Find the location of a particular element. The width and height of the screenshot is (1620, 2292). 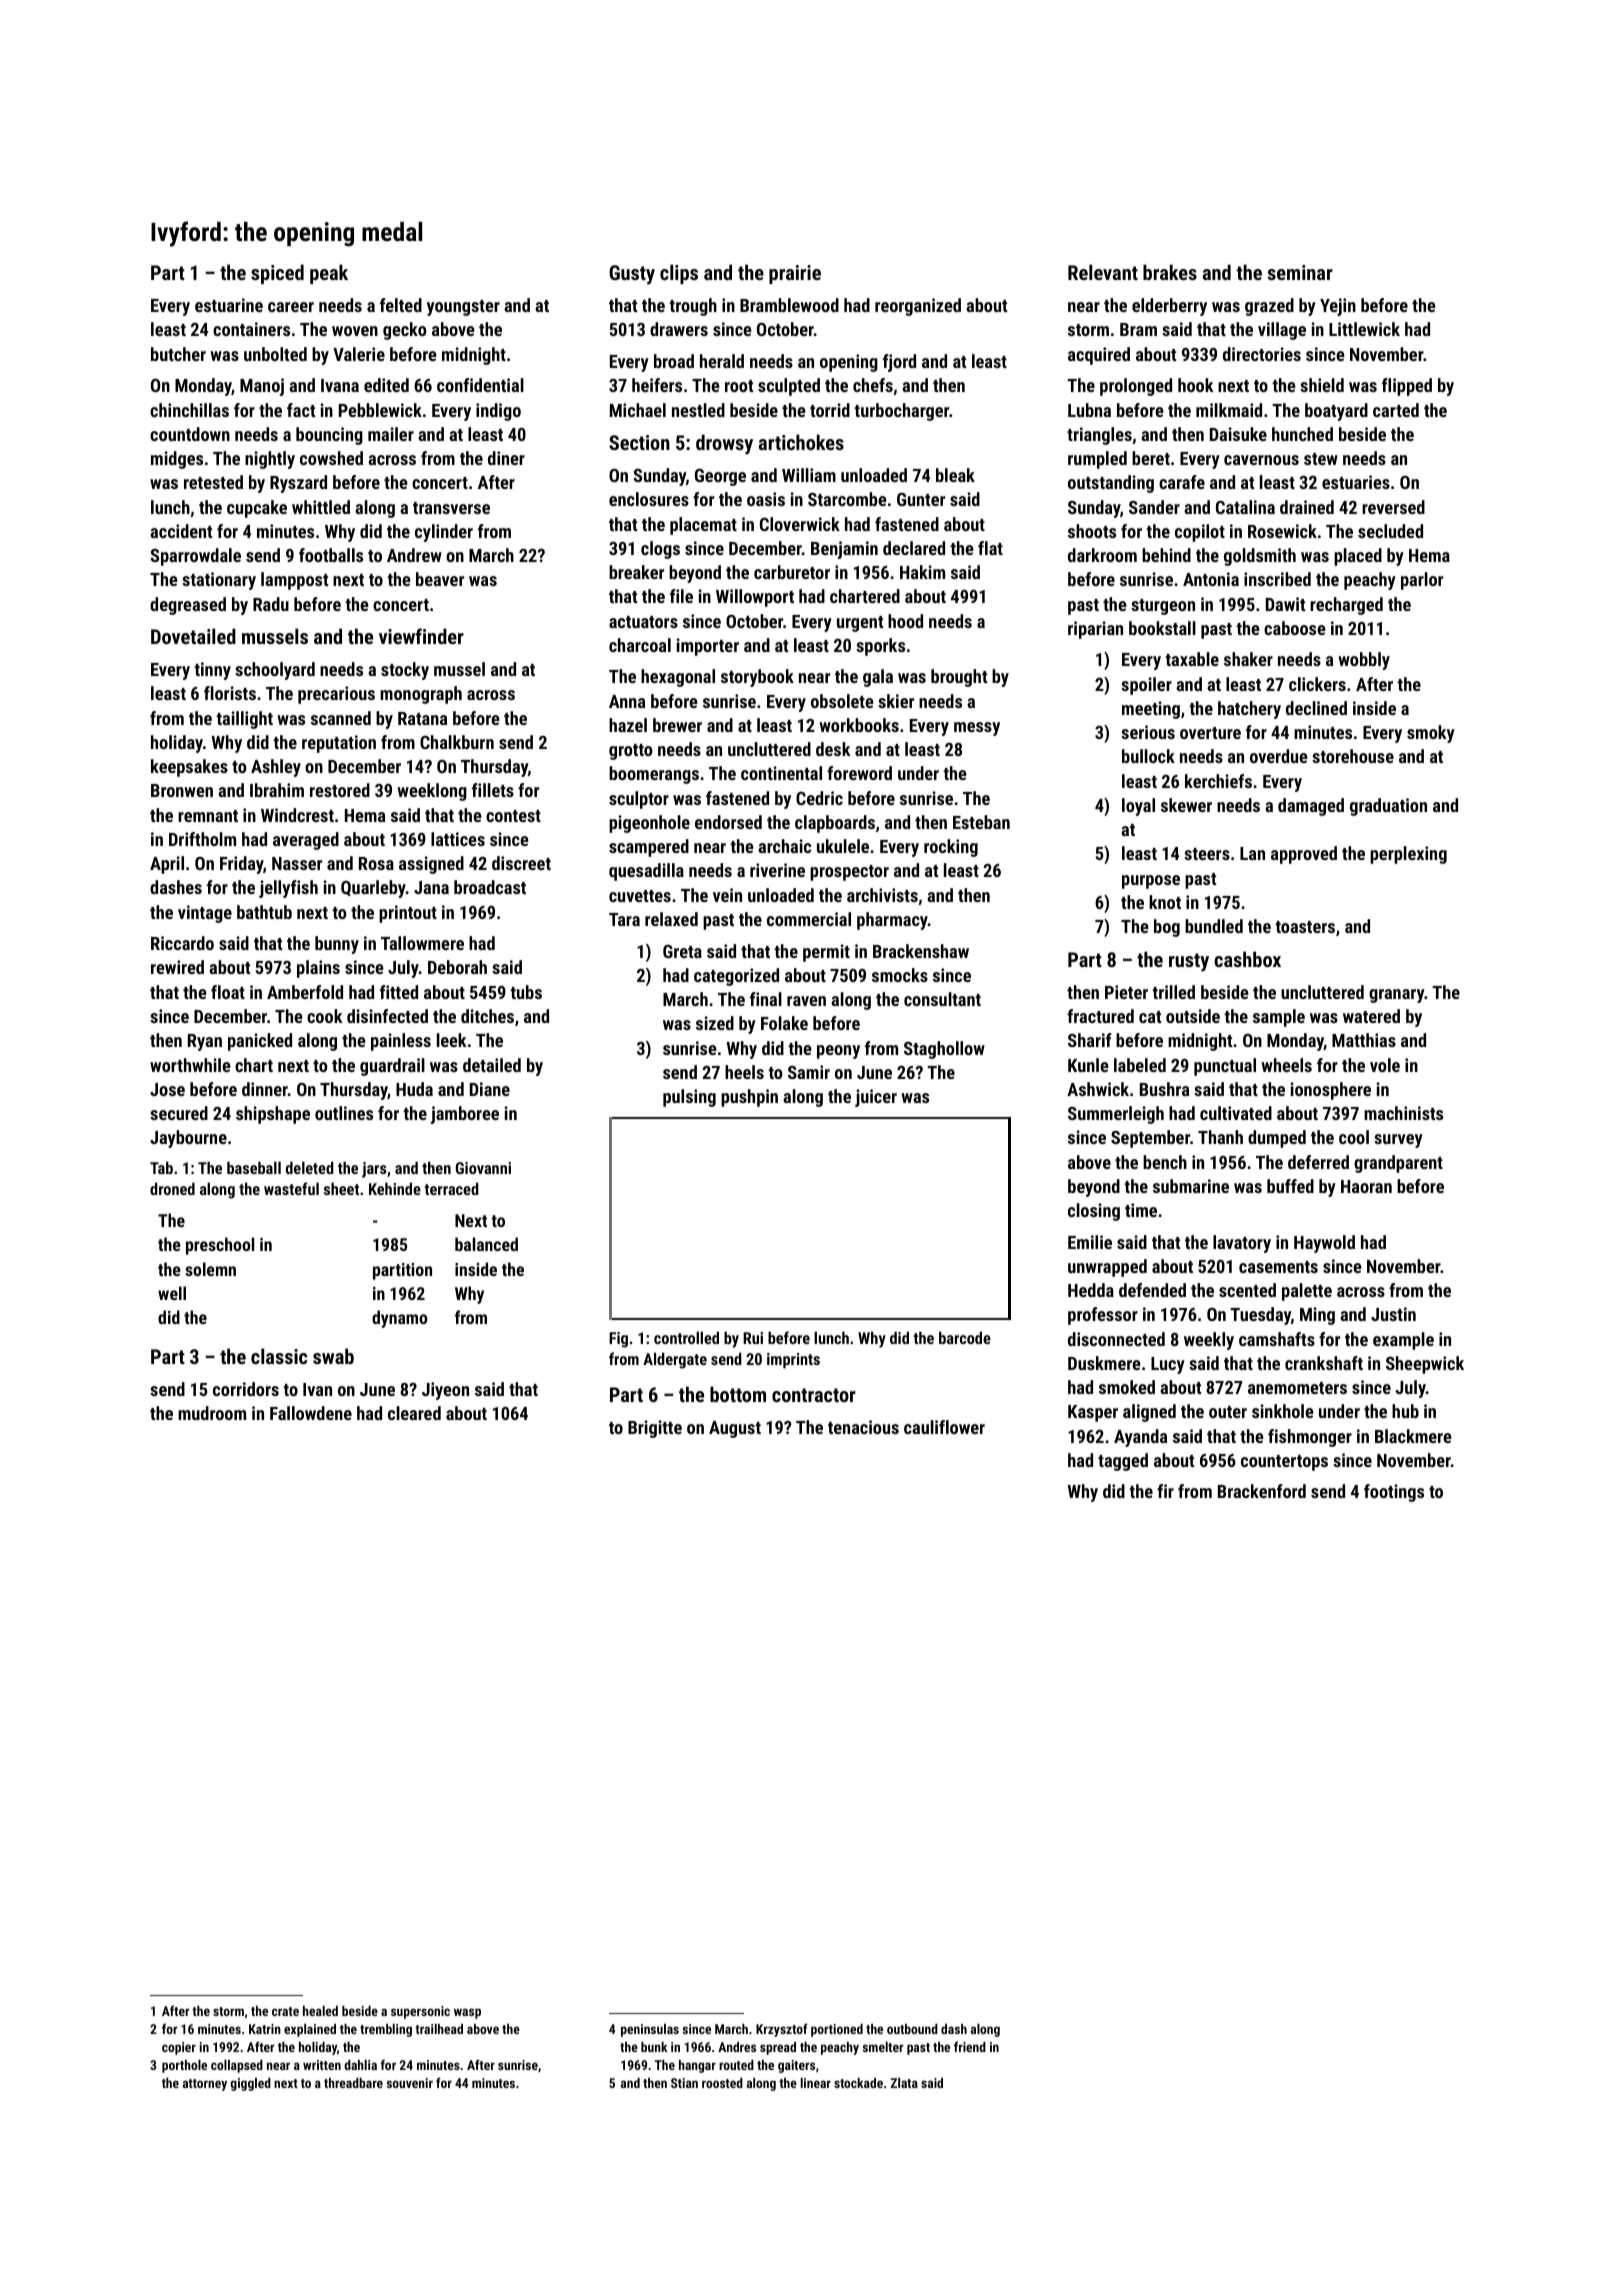

midges is located at coordinates (177, 460).
